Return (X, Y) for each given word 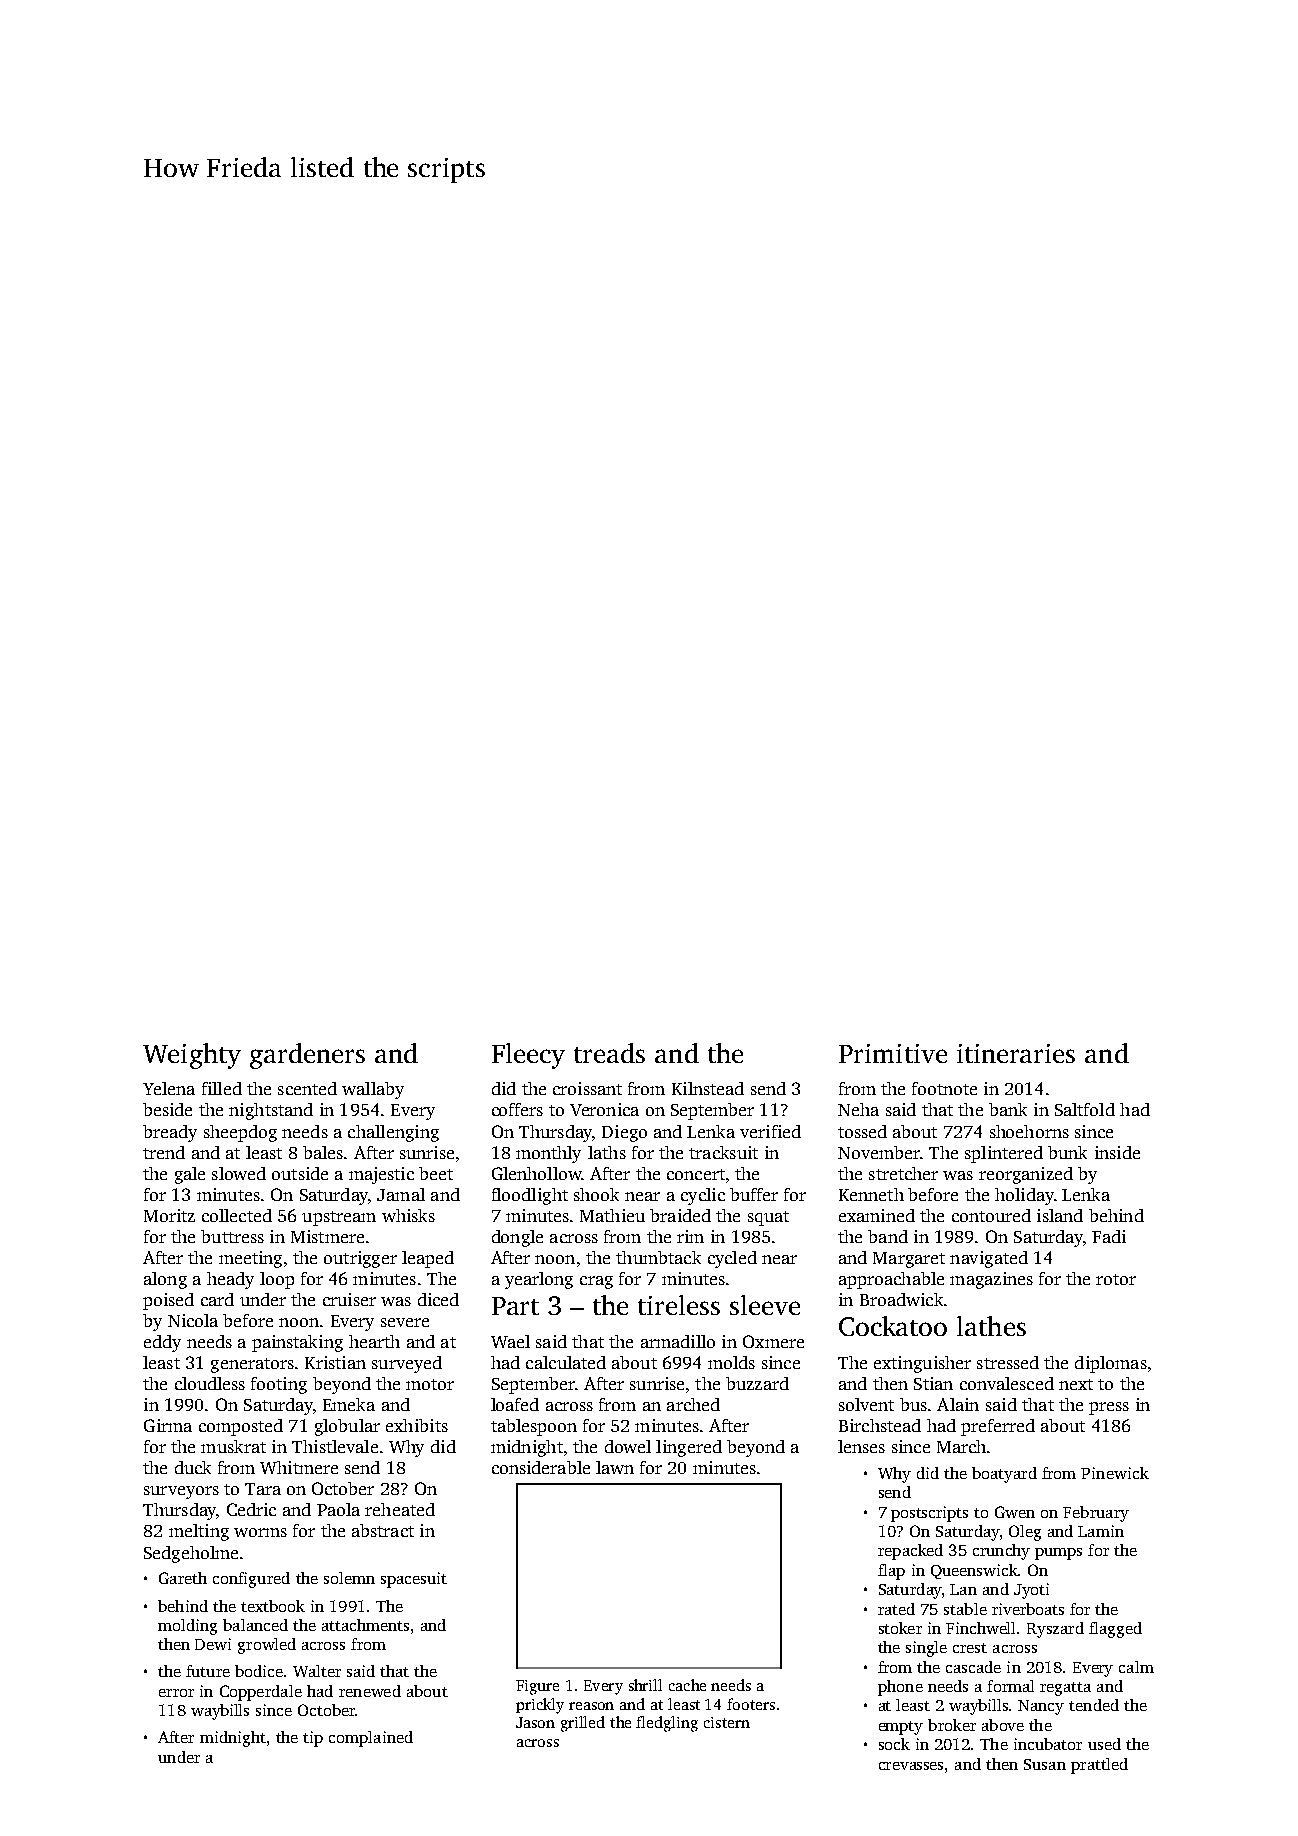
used (1104, 1744)
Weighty (192, 1056)
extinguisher (922, 1364)
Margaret (909, 1260)
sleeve (765, 1305)
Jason (535, 1722)
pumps (1058, 1554)
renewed (370, 1691)
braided (680, 1215)
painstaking (297, 1343)
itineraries (1016, 1053)
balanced (255, 1625)
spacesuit (414, 1580)
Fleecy (528, 1056)
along (165, 1280)
